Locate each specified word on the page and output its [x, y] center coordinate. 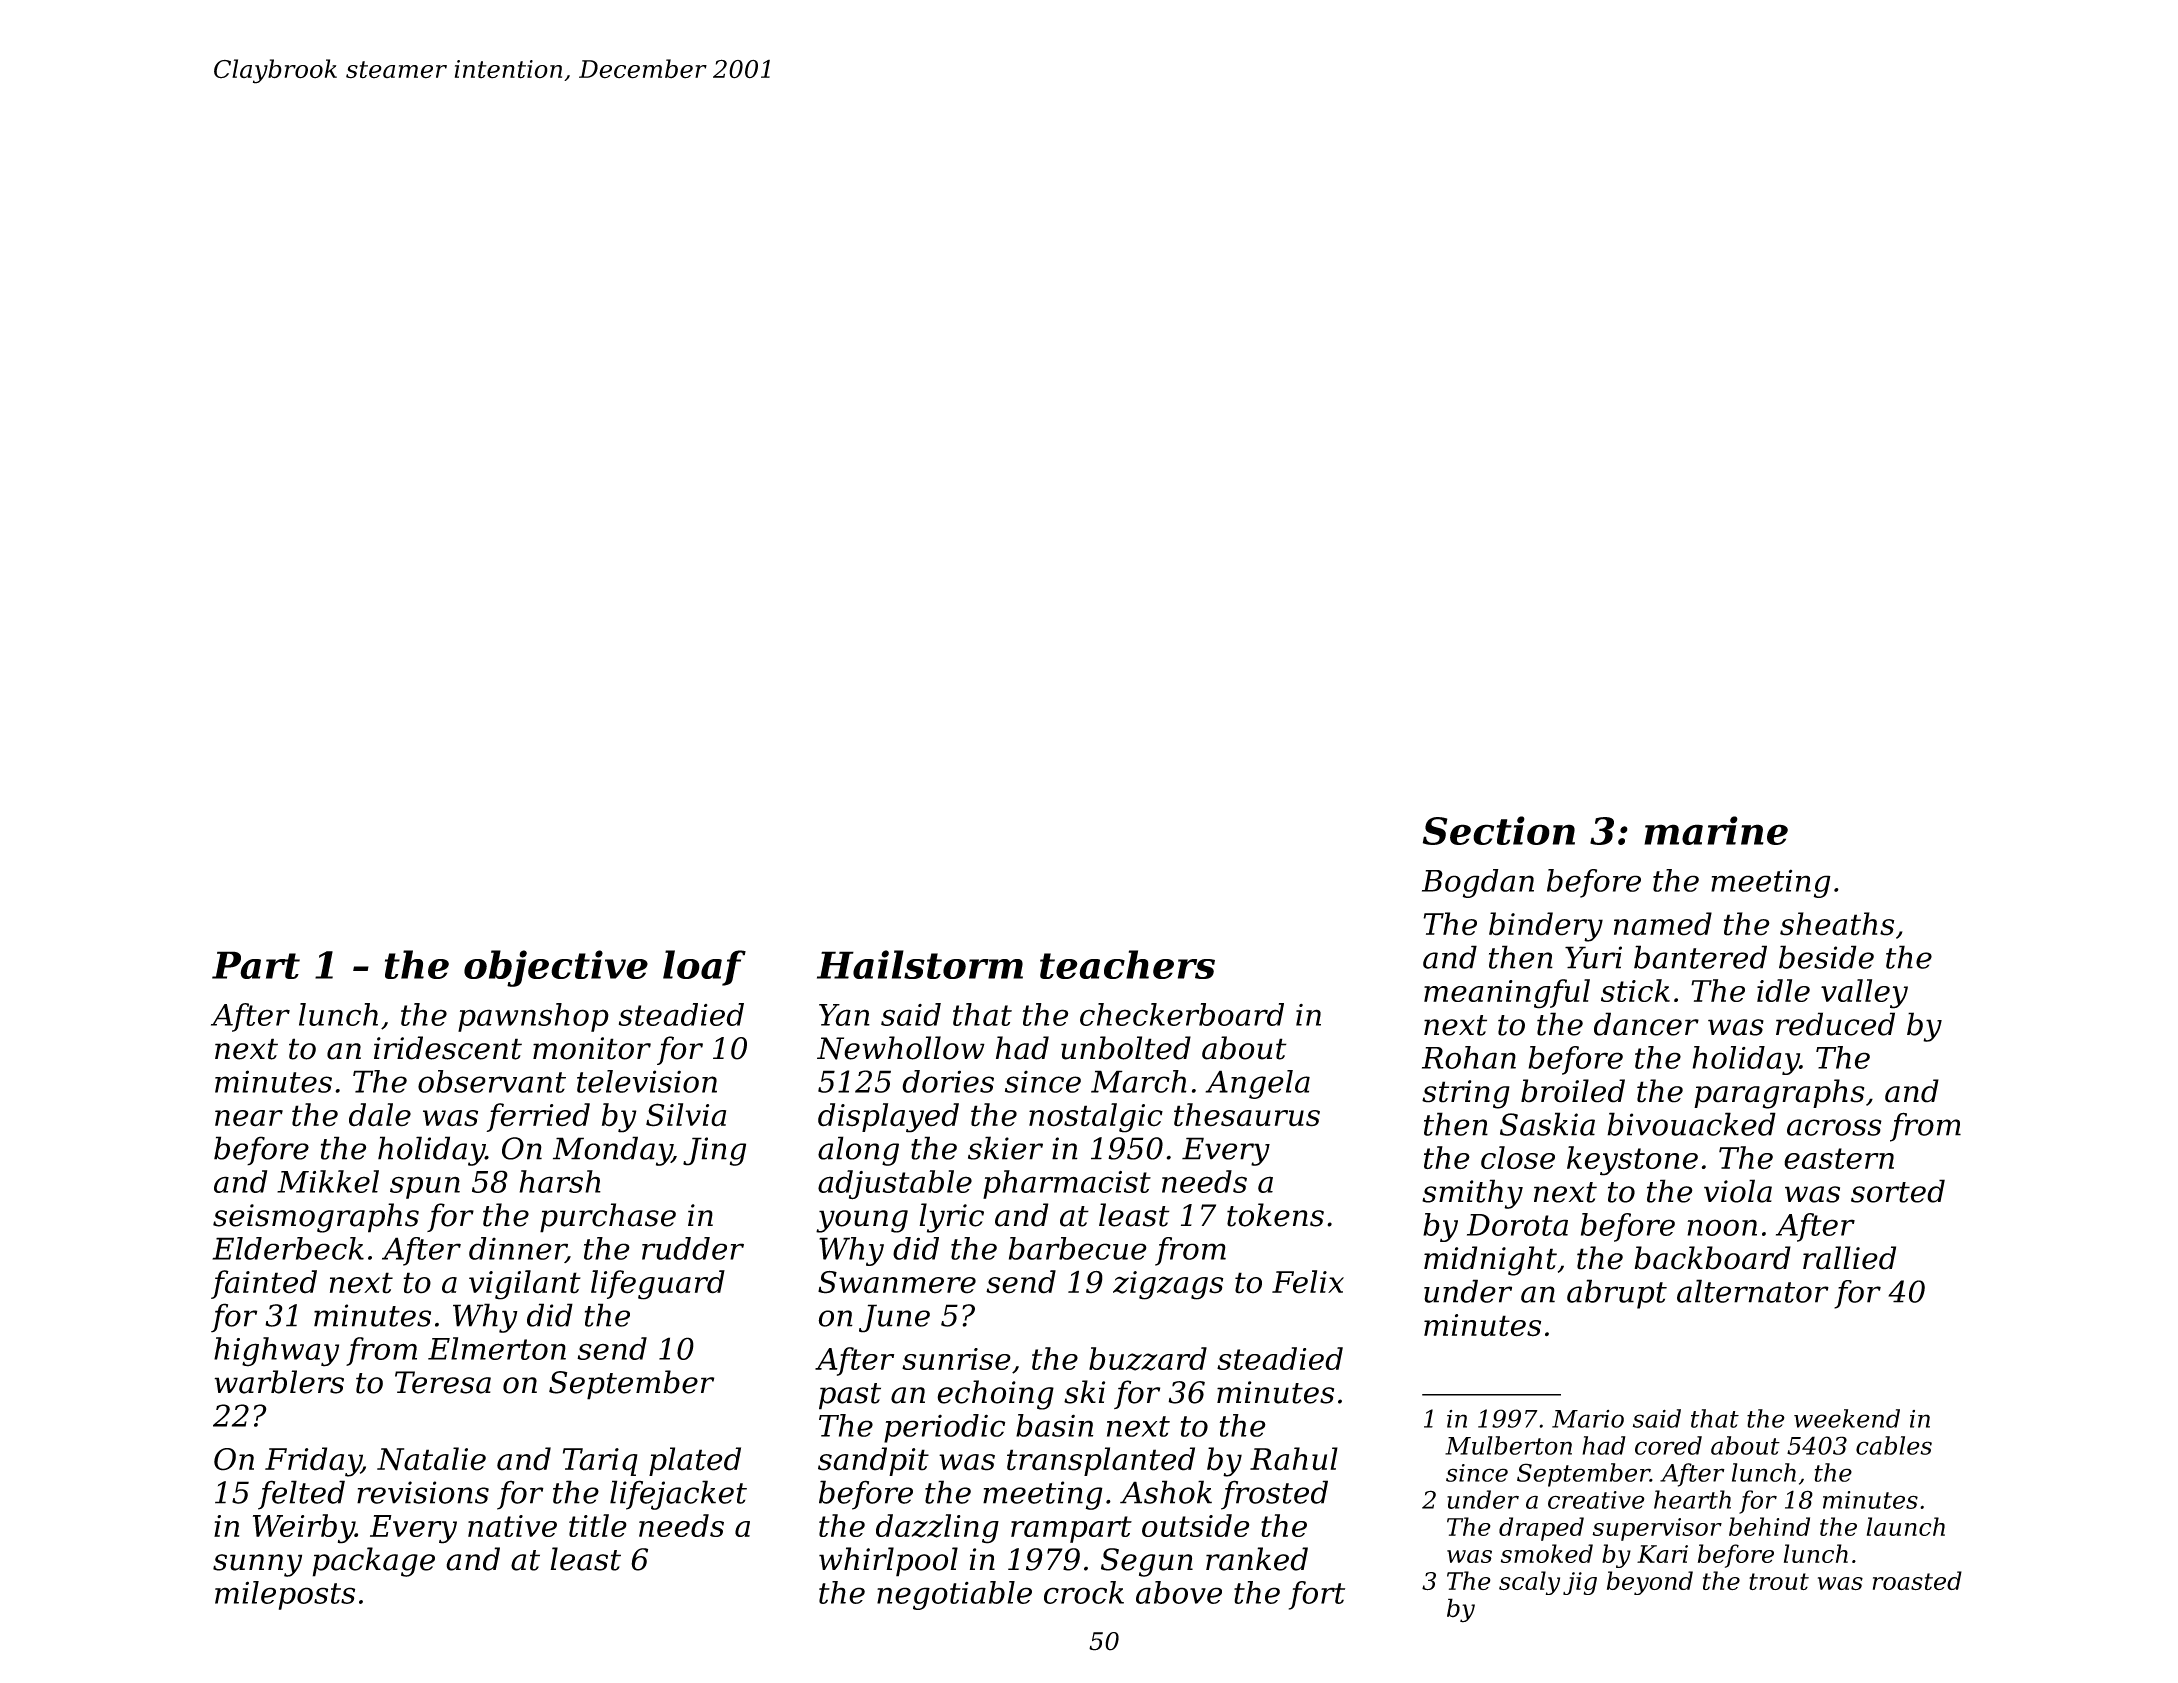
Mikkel [328, 1181]
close [1518, 1157]
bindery [1546, 927]
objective [556, 968]
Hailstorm [920, 964]
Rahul [1294, 1459]
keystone [1632, 1161]
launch [1906, 1526]
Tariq [600, 1462]
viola [1738, 1191]
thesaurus [1247, 1115]
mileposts [285, 1595]
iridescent [448, 1048]
